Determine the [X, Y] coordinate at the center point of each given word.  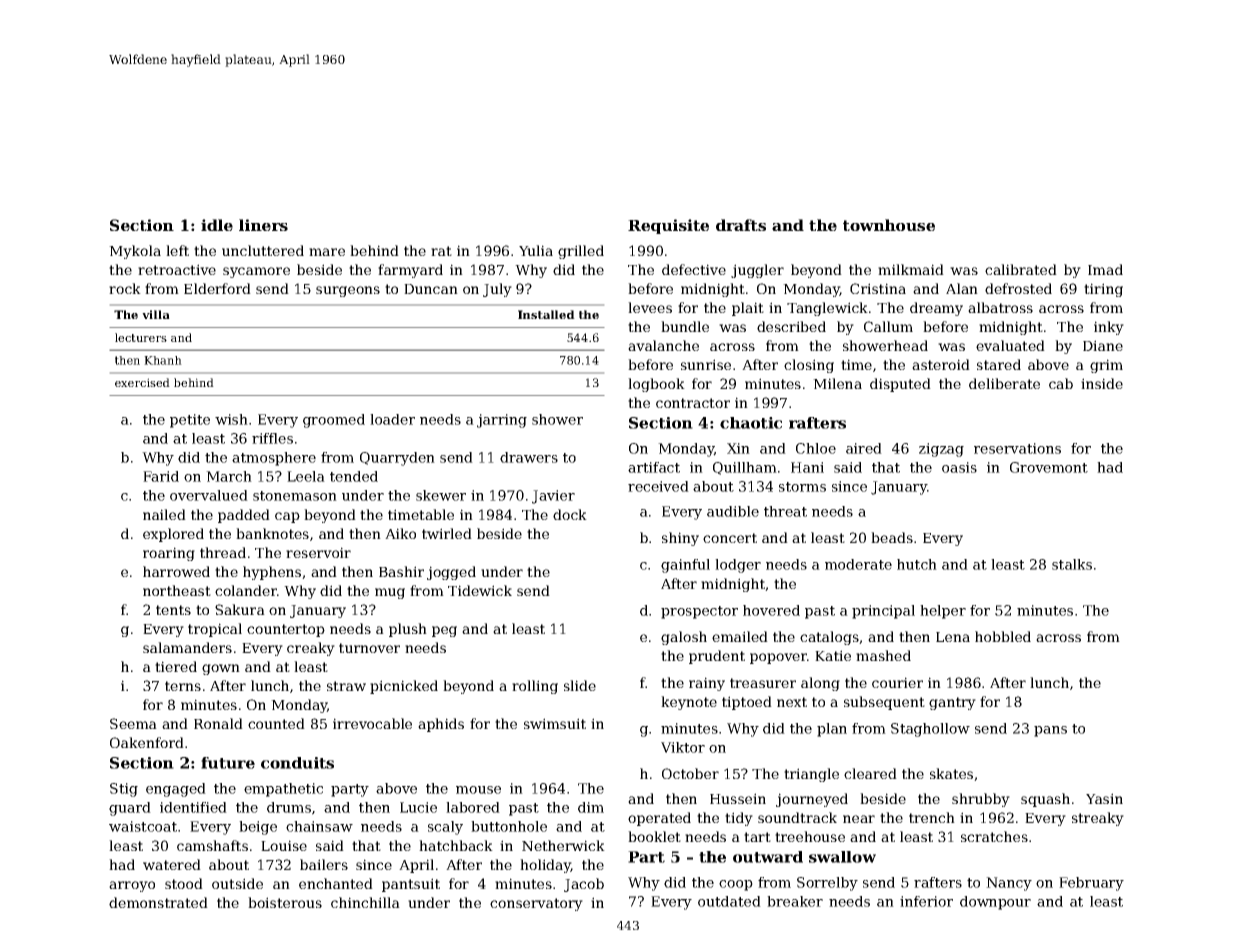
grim [1106, 366]
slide [580, 685]
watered [172, 864]
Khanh [163, 360]
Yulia [536, 250]
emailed [740, 636]
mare [327, 252]
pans [1050, 731]
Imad [1105, 269]
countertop [286, 630]
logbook [656, 385]
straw [346, 686]
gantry [952, 703]
